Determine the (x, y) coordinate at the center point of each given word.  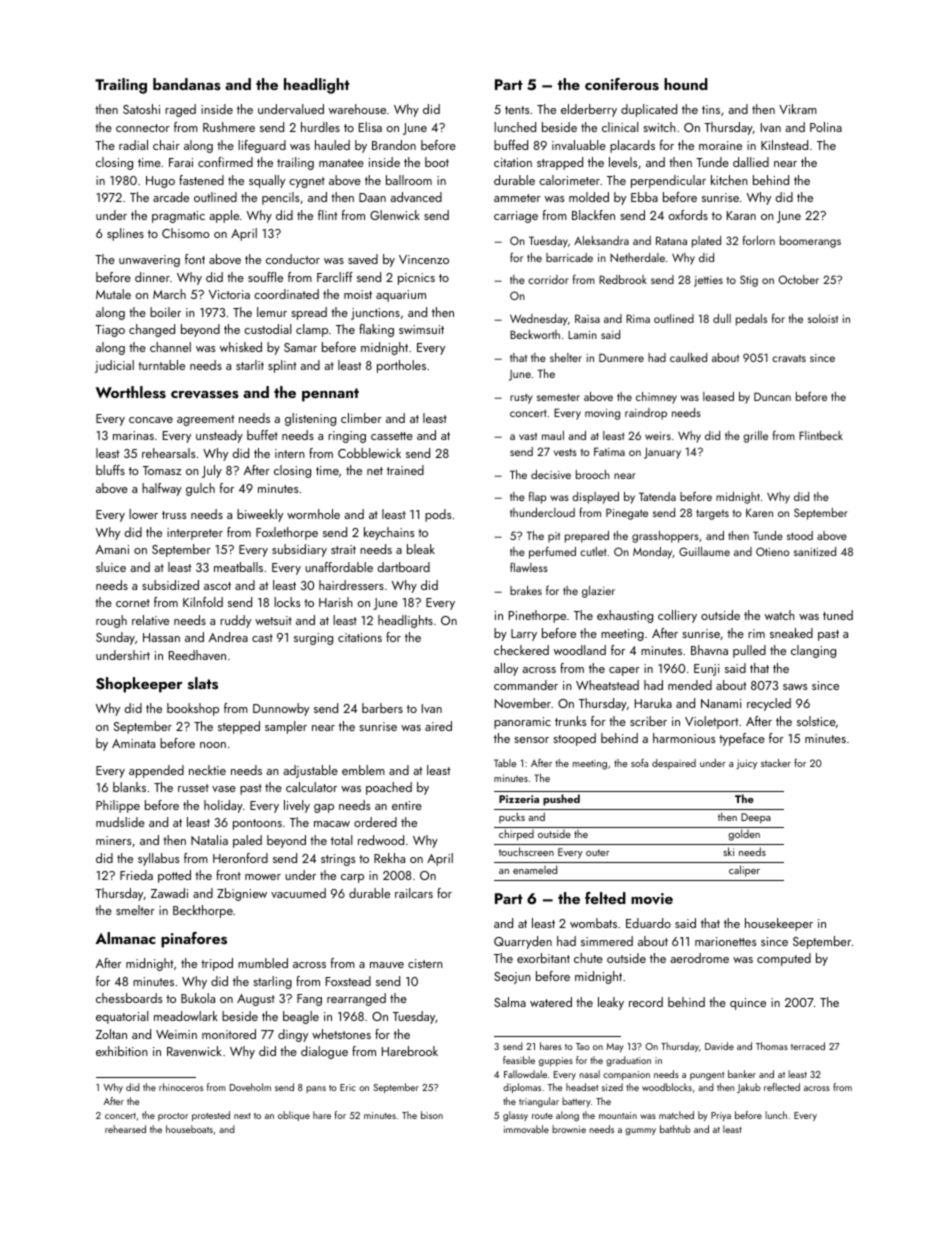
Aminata (133, 743)
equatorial (122, 1017)
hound (686, 84)
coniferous (622, 84)
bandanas (187, 84)
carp (352, 878)
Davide (719, 1046)
